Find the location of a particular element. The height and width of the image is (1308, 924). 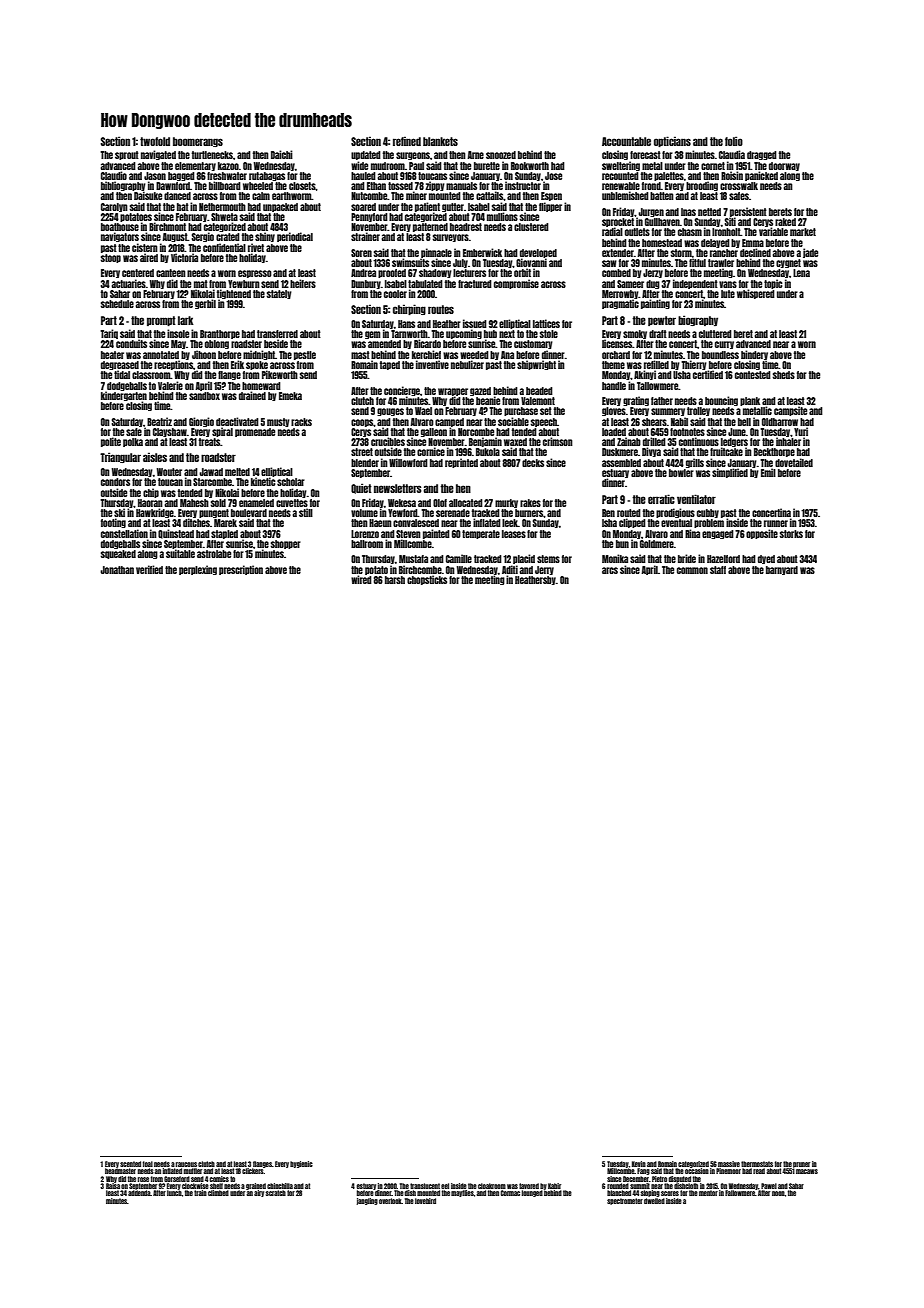

folio is located at coordinates (734, 141).
